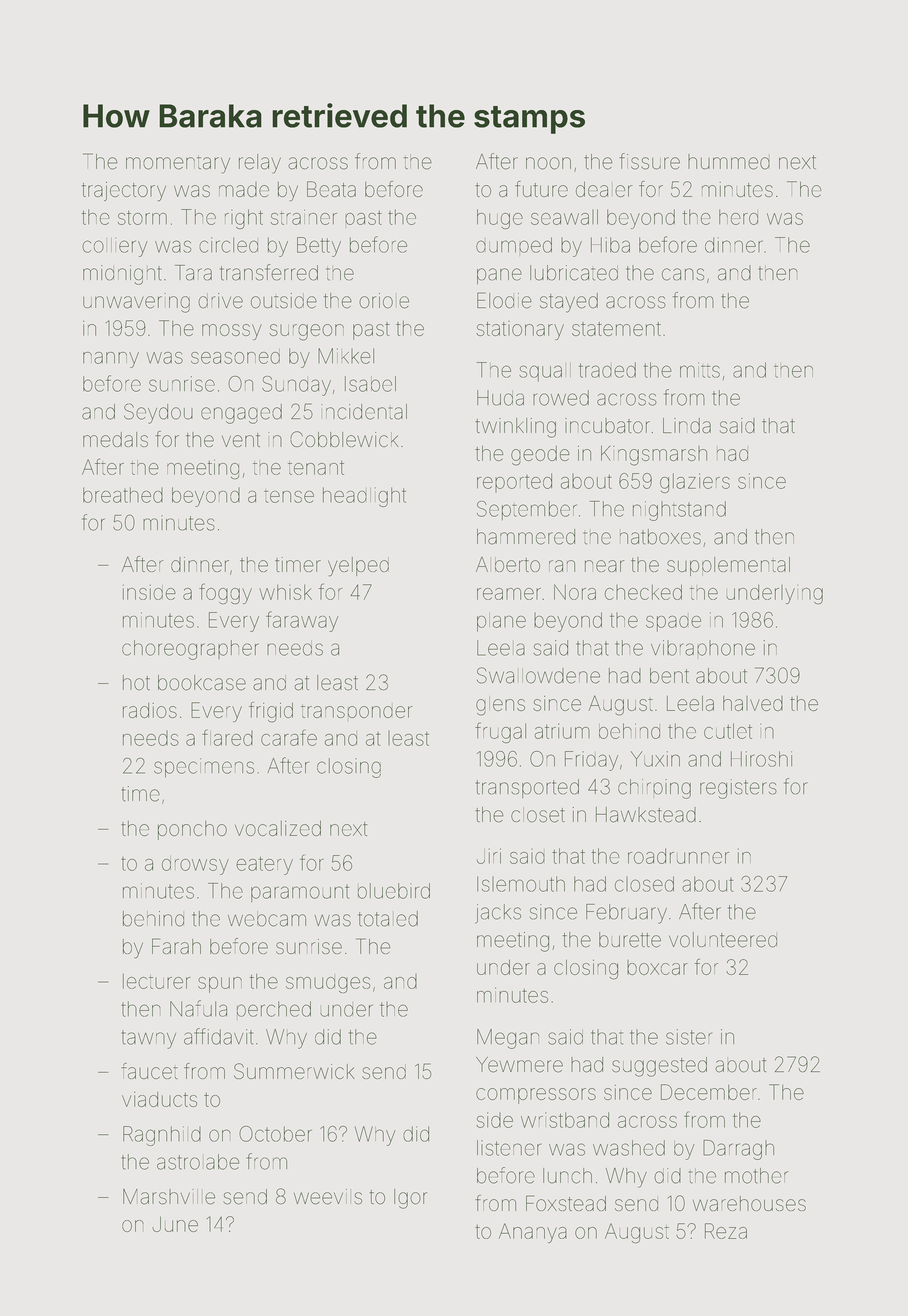 The image size is (908, 1316). I want to click on Tara, so click(193, 273).
